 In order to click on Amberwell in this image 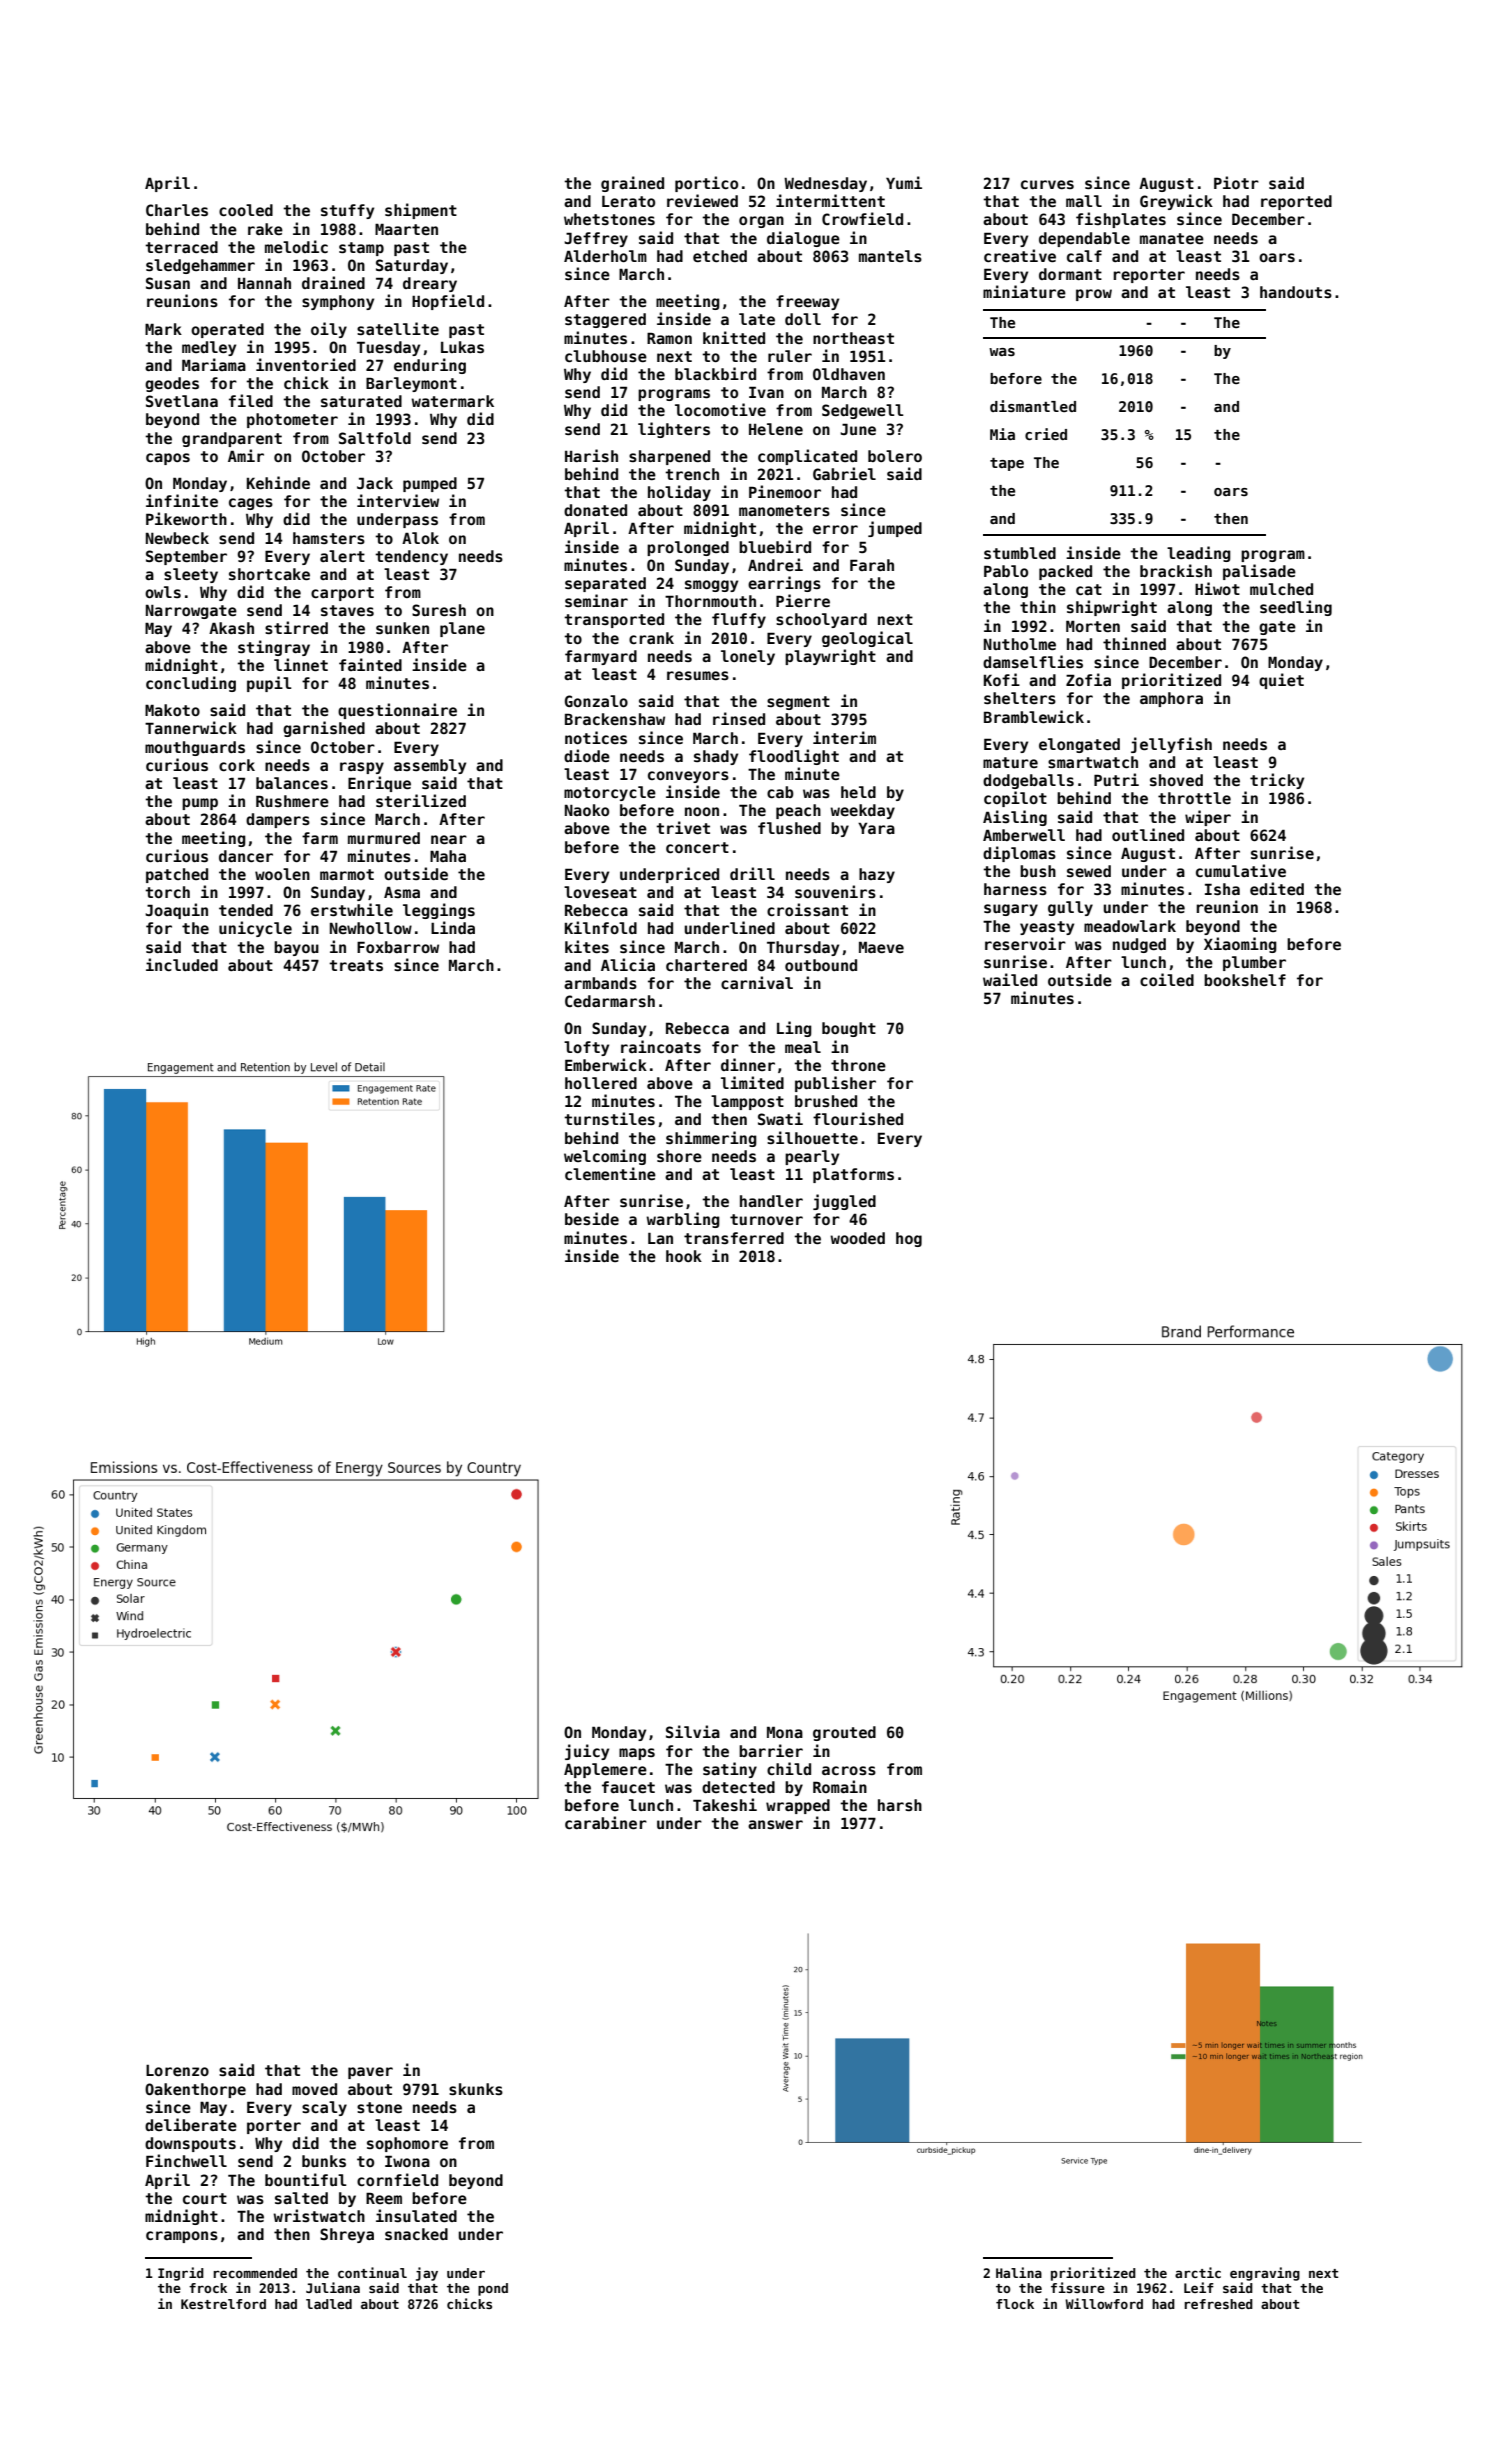, I will do `click(1024, 835)`.
